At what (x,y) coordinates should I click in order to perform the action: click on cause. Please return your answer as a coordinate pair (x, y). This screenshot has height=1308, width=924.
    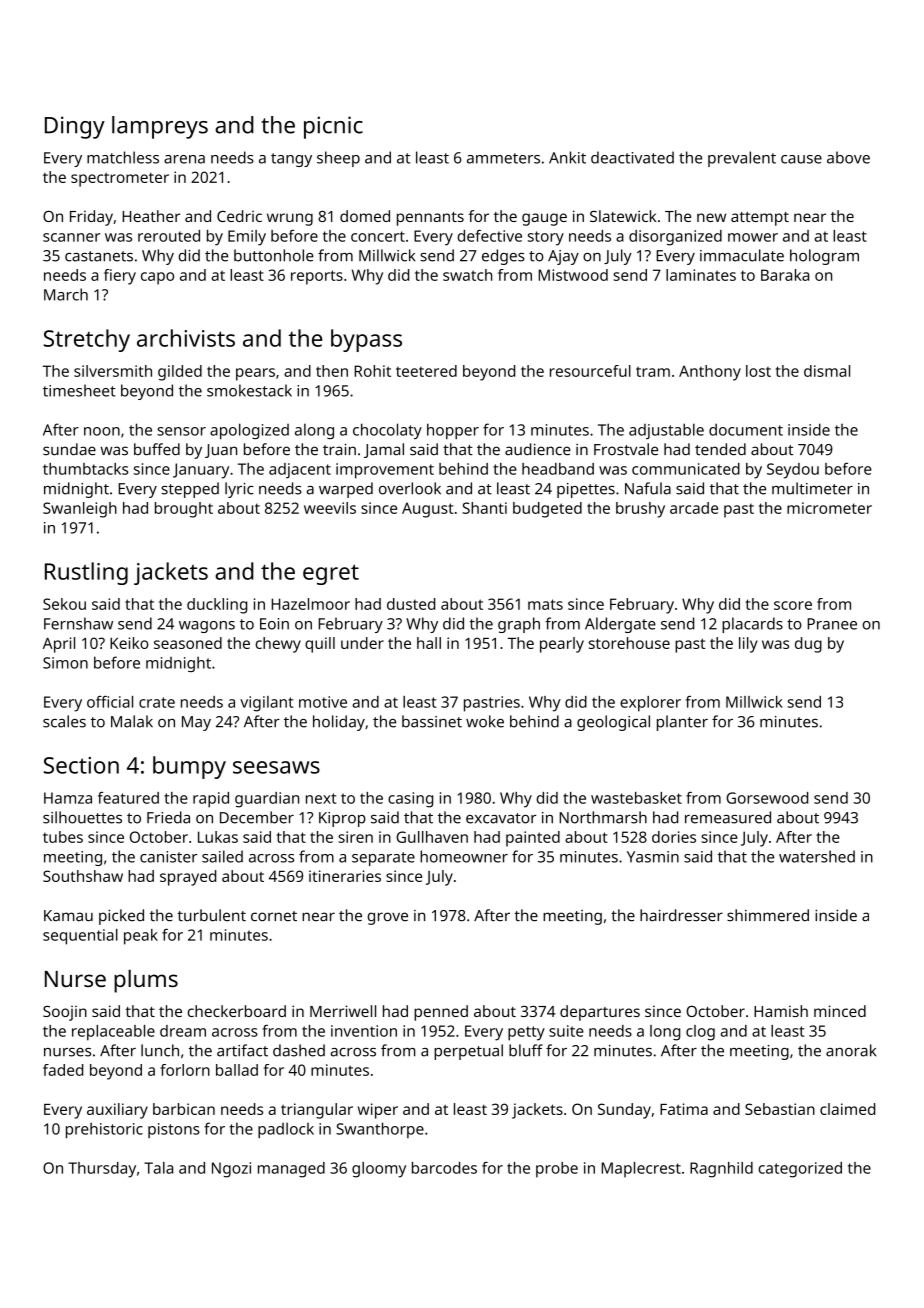
    Looking at the image, I should click on (801, 159).
